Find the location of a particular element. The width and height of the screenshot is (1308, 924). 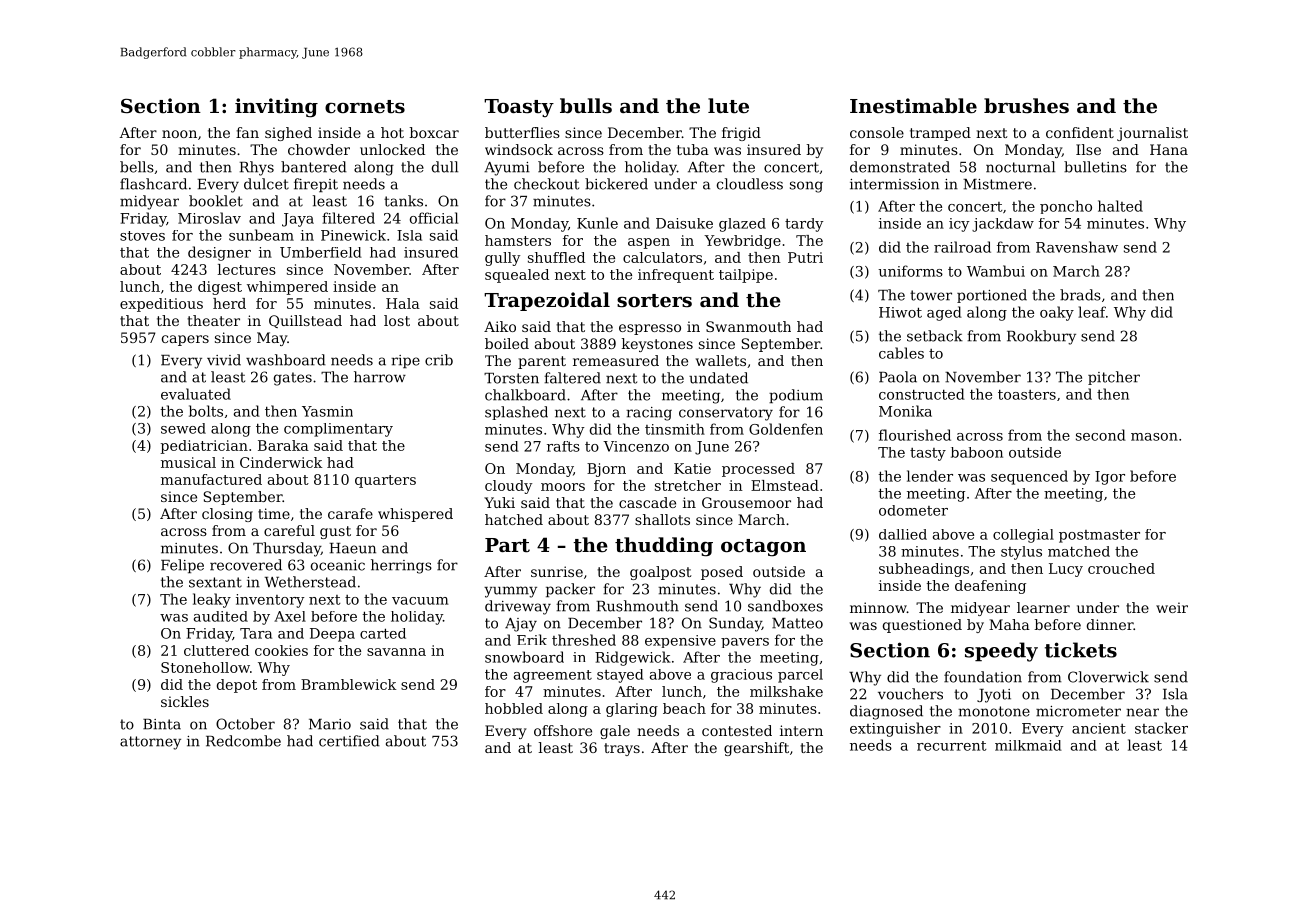

tuba is located at coordinates (693, 149).
